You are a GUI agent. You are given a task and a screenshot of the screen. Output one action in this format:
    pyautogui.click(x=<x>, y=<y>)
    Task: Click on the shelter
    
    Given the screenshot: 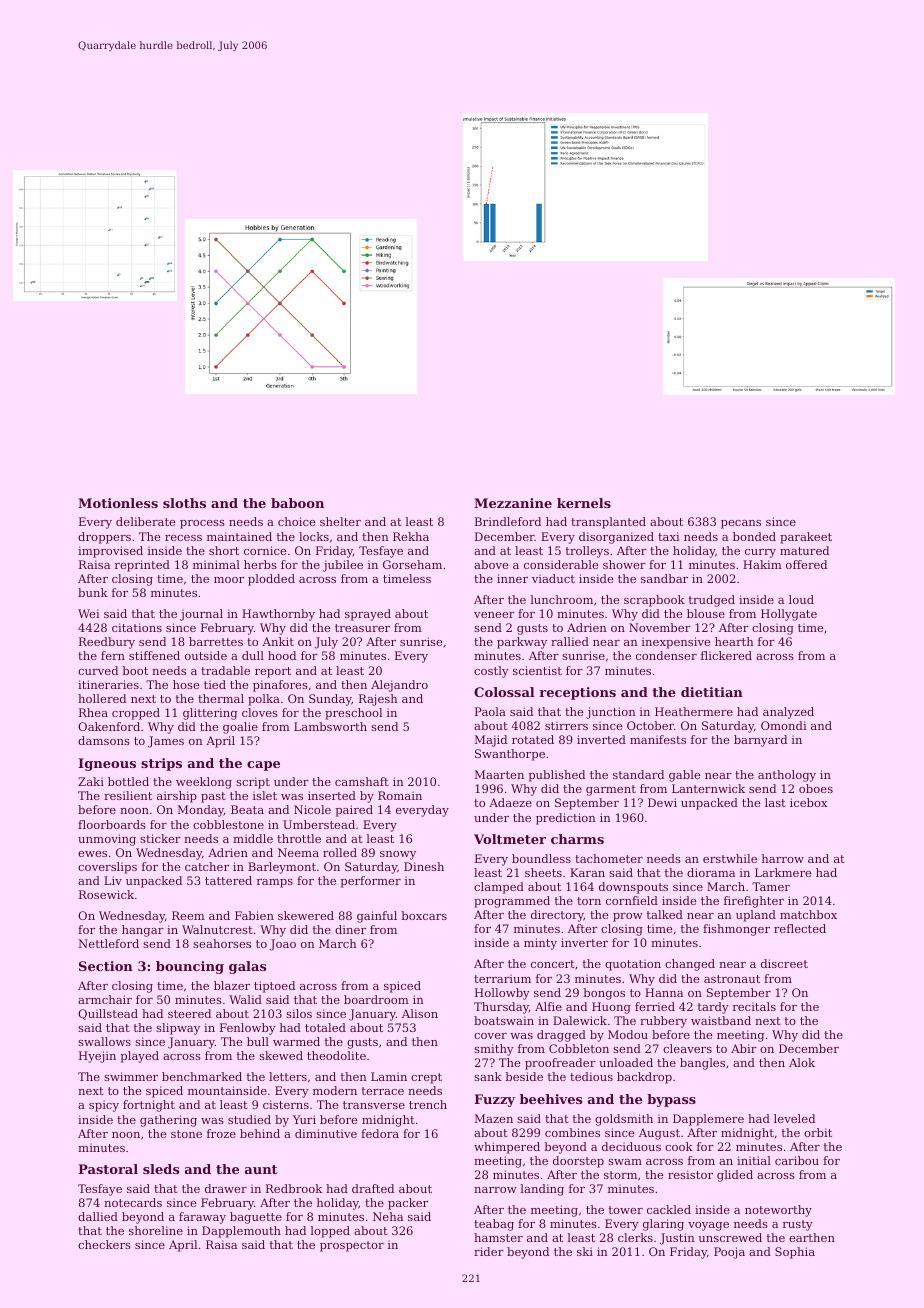 What is the action you would take?
    pyautogui.click(x=340, y=521)
